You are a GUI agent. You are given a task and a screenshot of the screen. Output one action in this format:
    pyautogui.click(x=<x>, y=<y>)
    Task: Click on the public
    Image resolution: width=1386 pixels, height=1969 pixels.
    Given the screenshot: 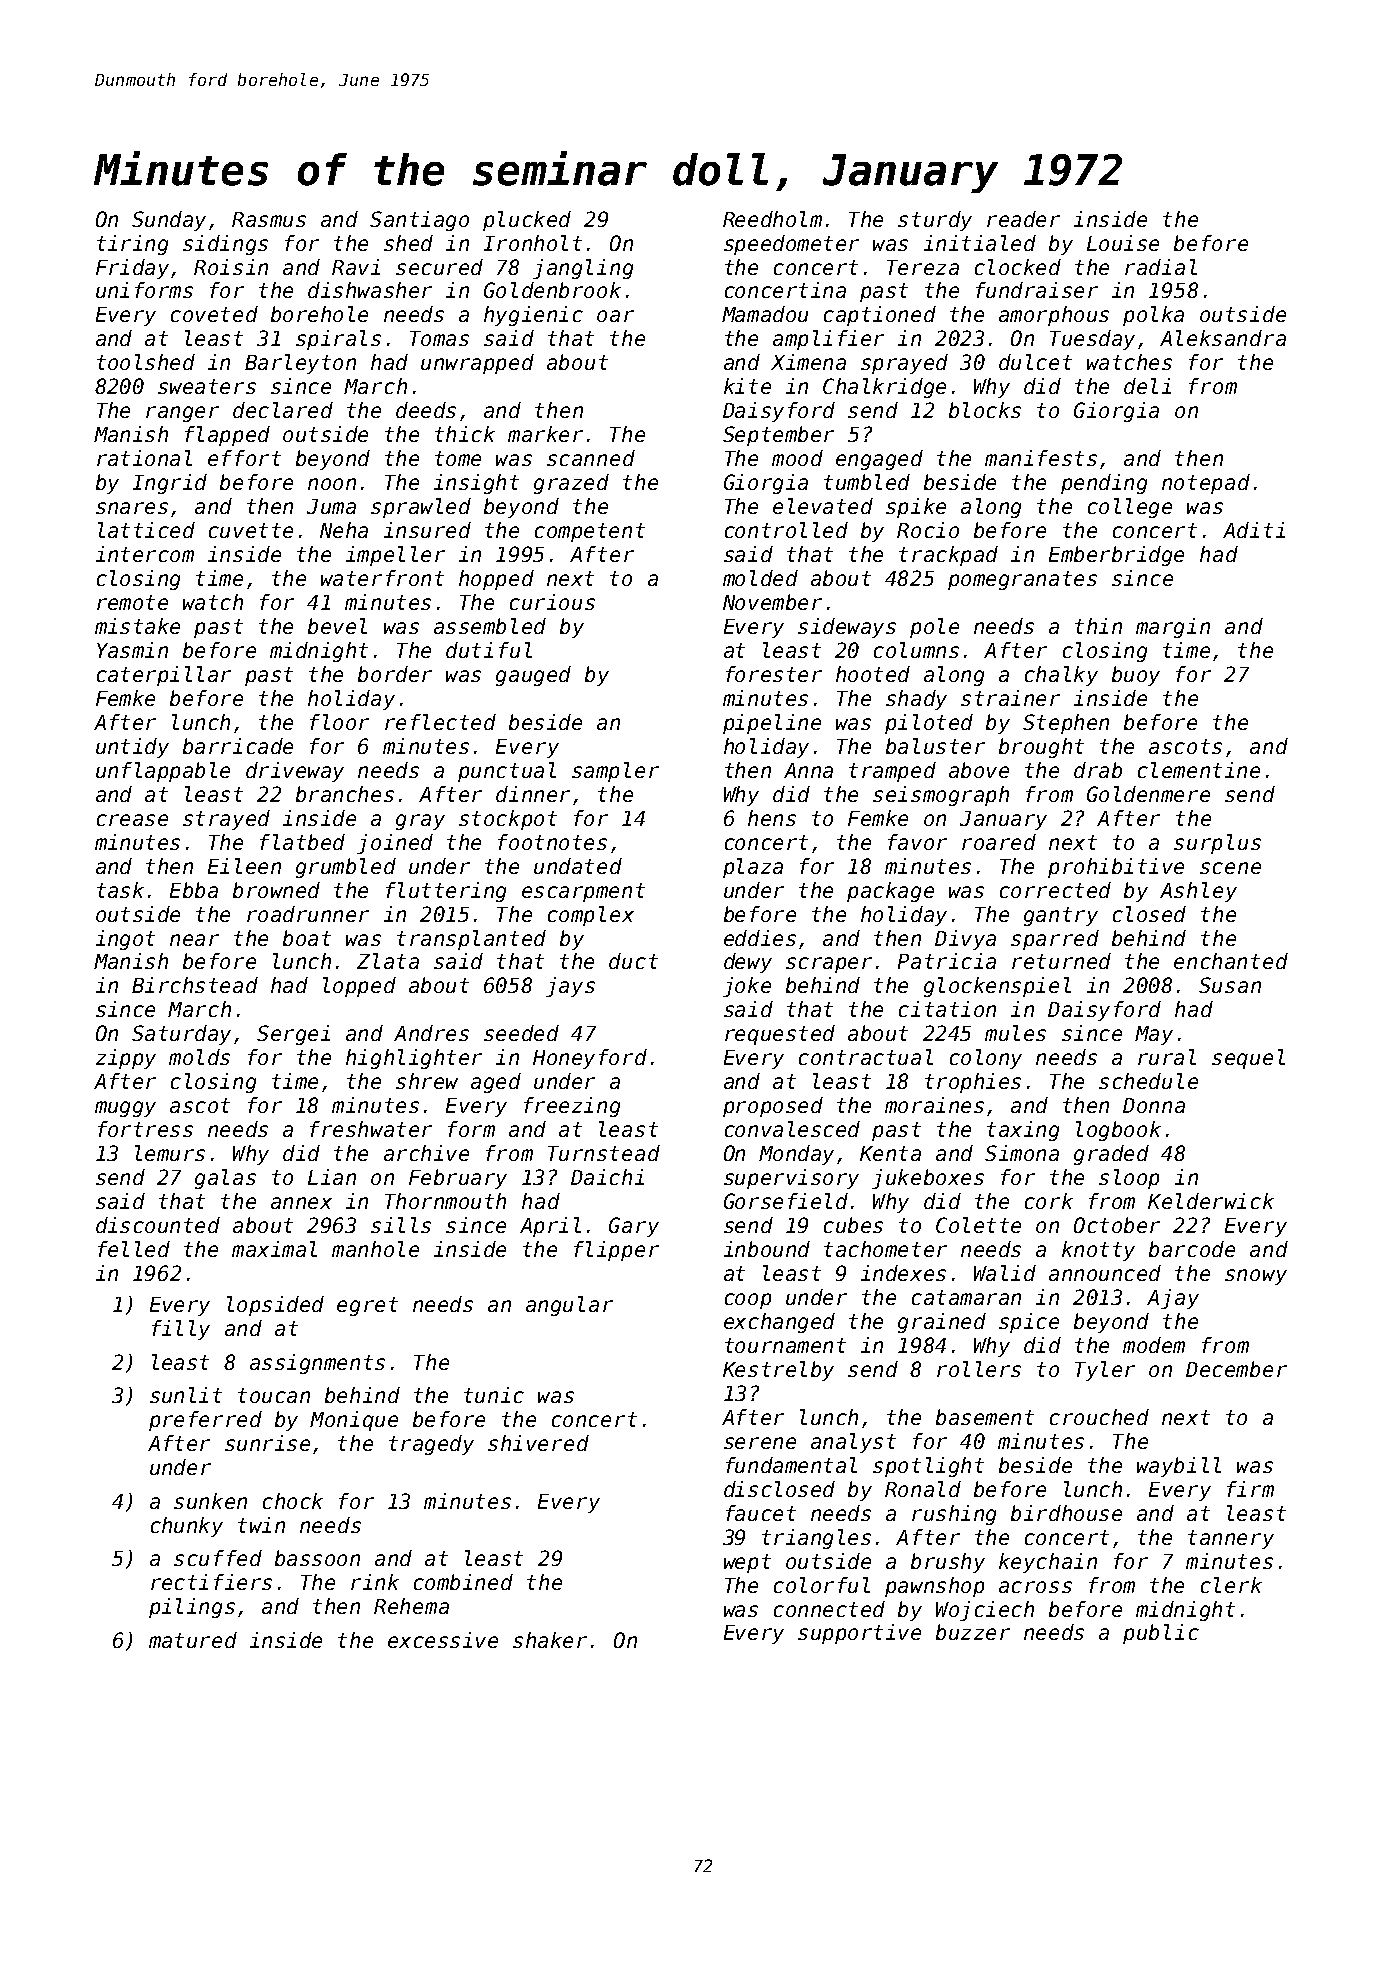 What is the action you would take?
    pyautogui.click(x=1161, y=1634)
